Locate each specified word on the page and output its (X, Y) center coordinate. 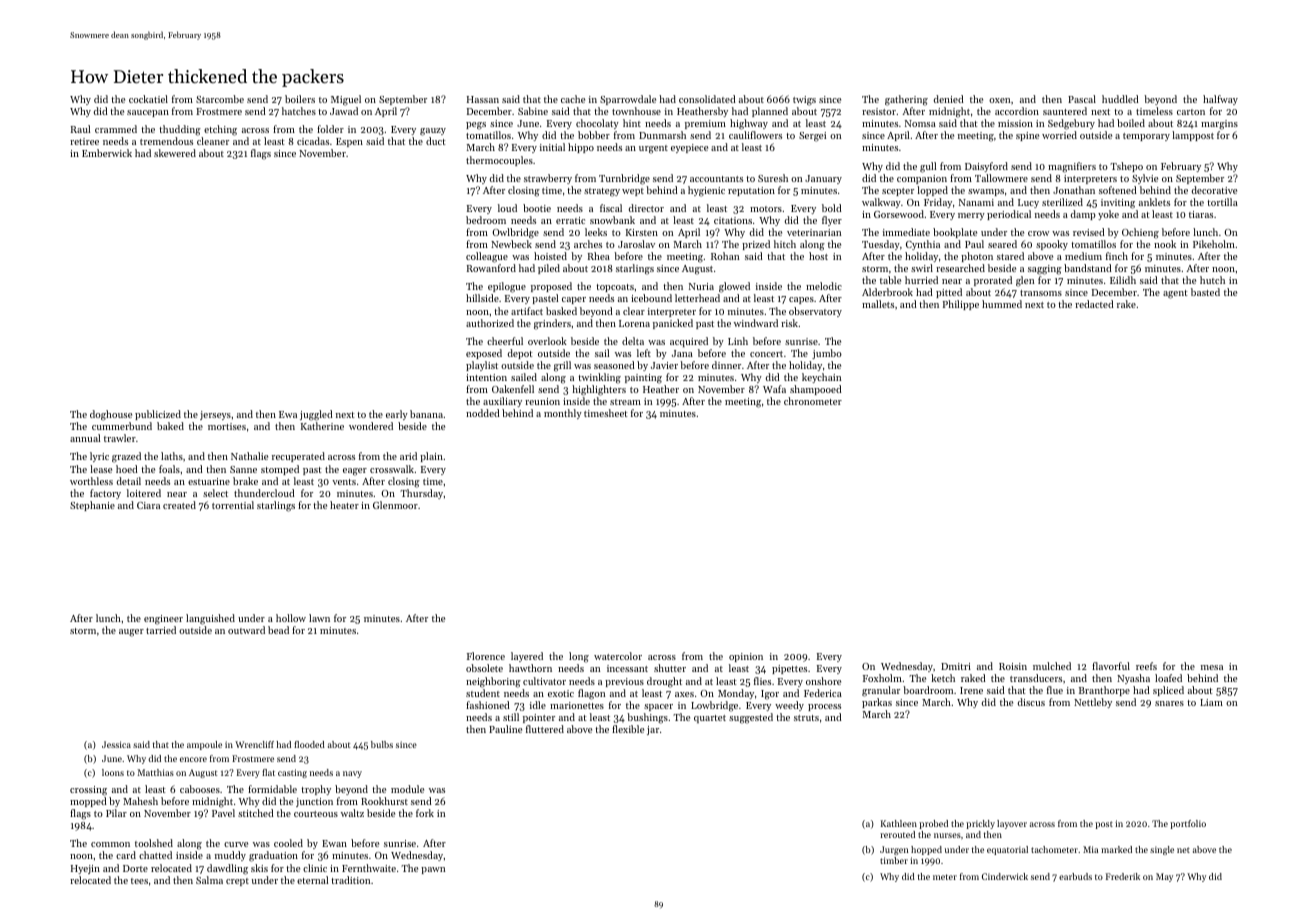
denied (949, 99)
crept (237, 882)
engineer (163, 620)
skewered (175, 153)
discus (1031, 702)
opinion (746, 657)
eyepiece (689, 148)
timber (894, 860)
